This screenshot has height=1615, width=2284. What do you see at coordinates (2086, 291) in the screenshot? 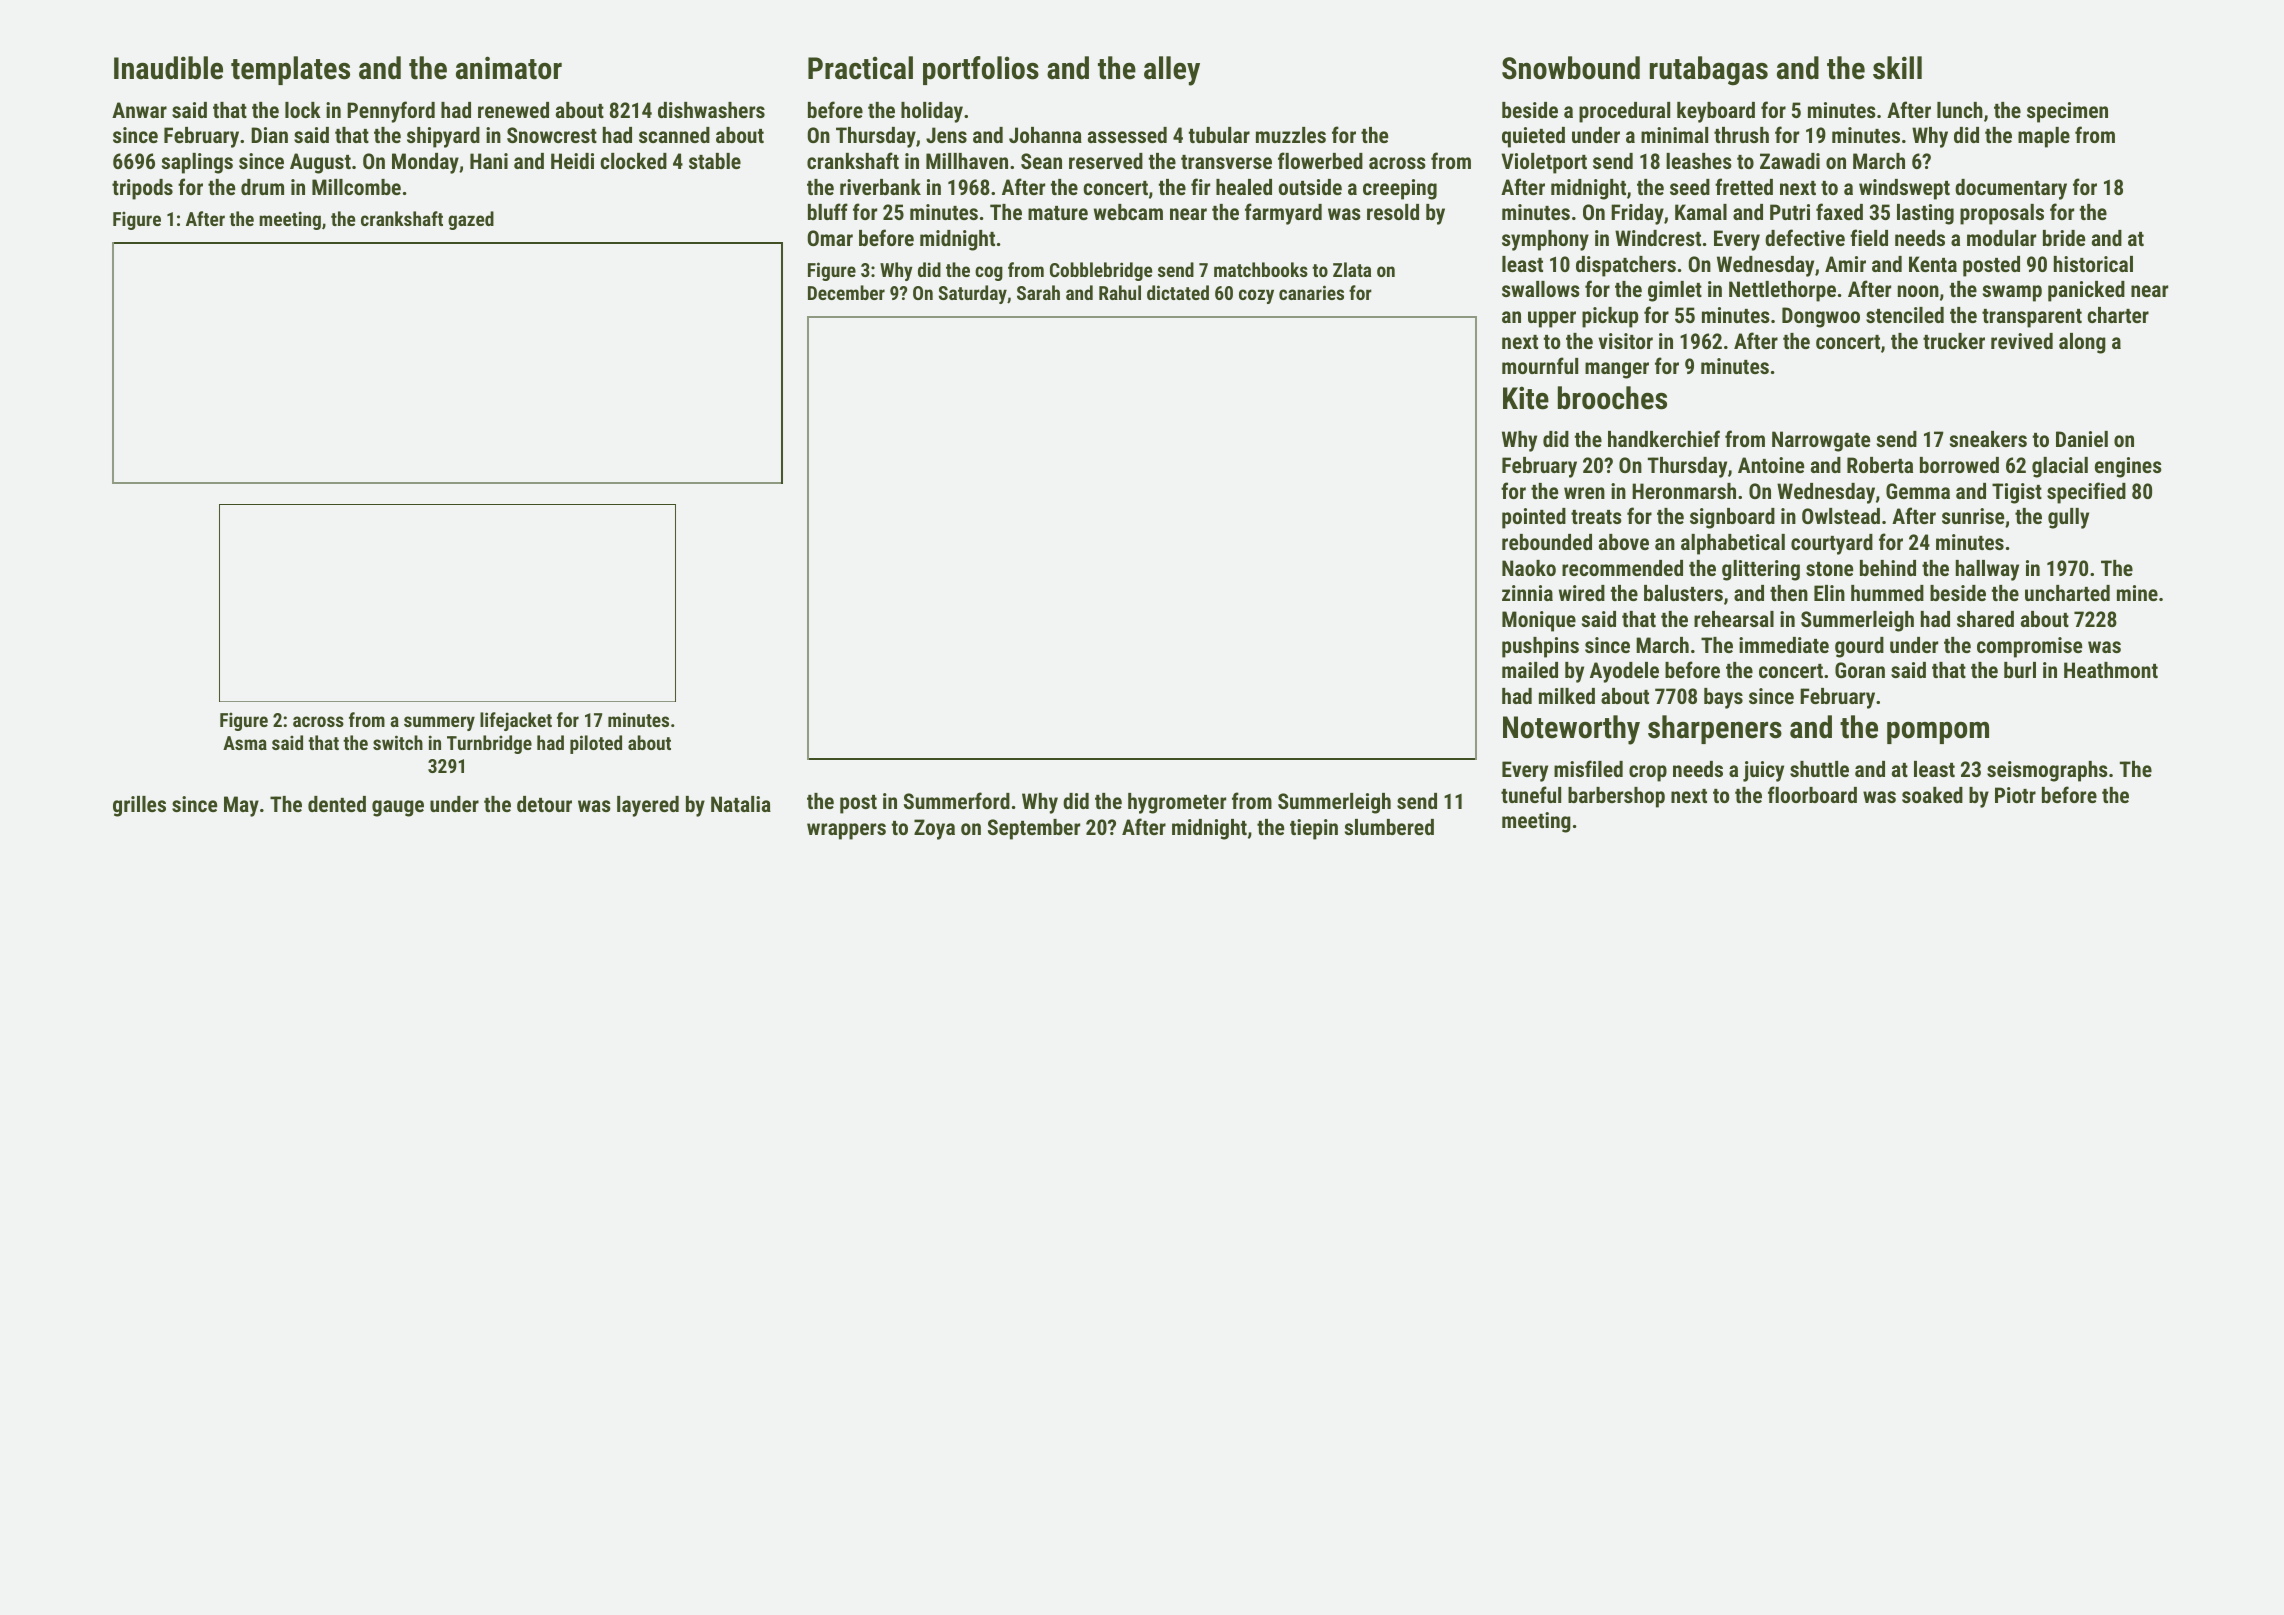
I see `panicked` at bounding box center [2086, 291].
